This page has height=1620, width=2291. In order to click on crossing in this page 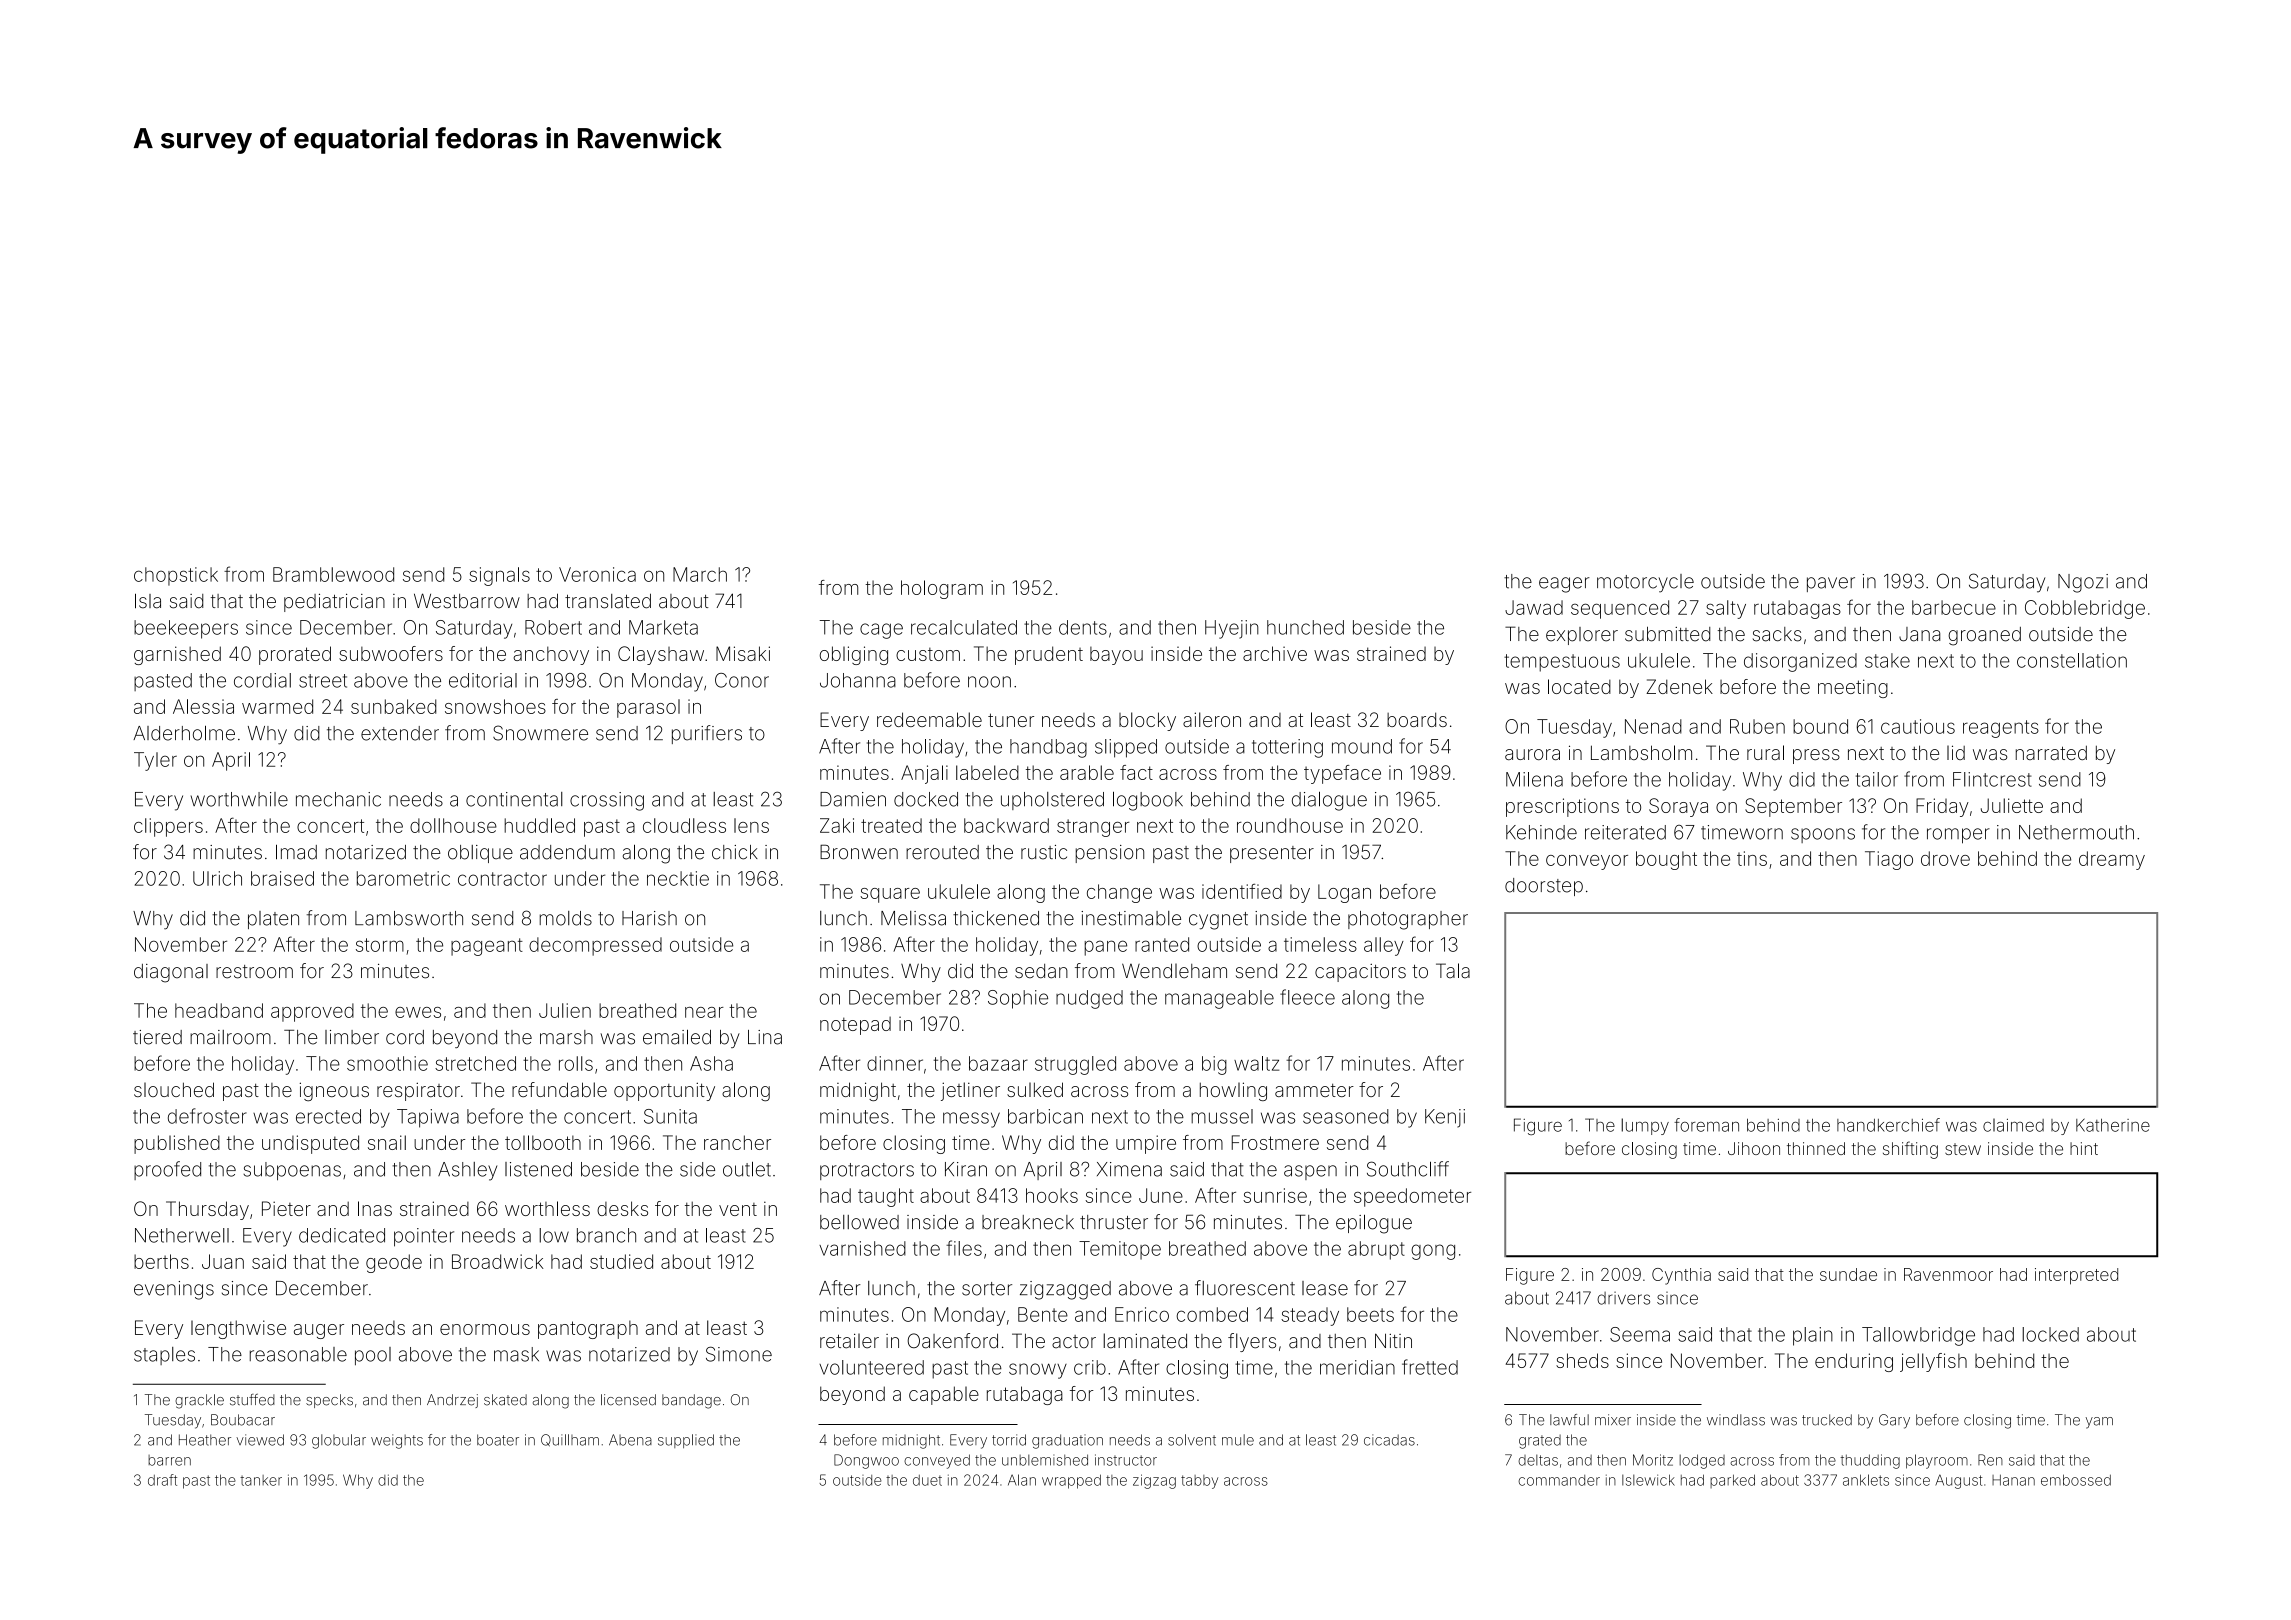, I will do `click(607, 801)`.
